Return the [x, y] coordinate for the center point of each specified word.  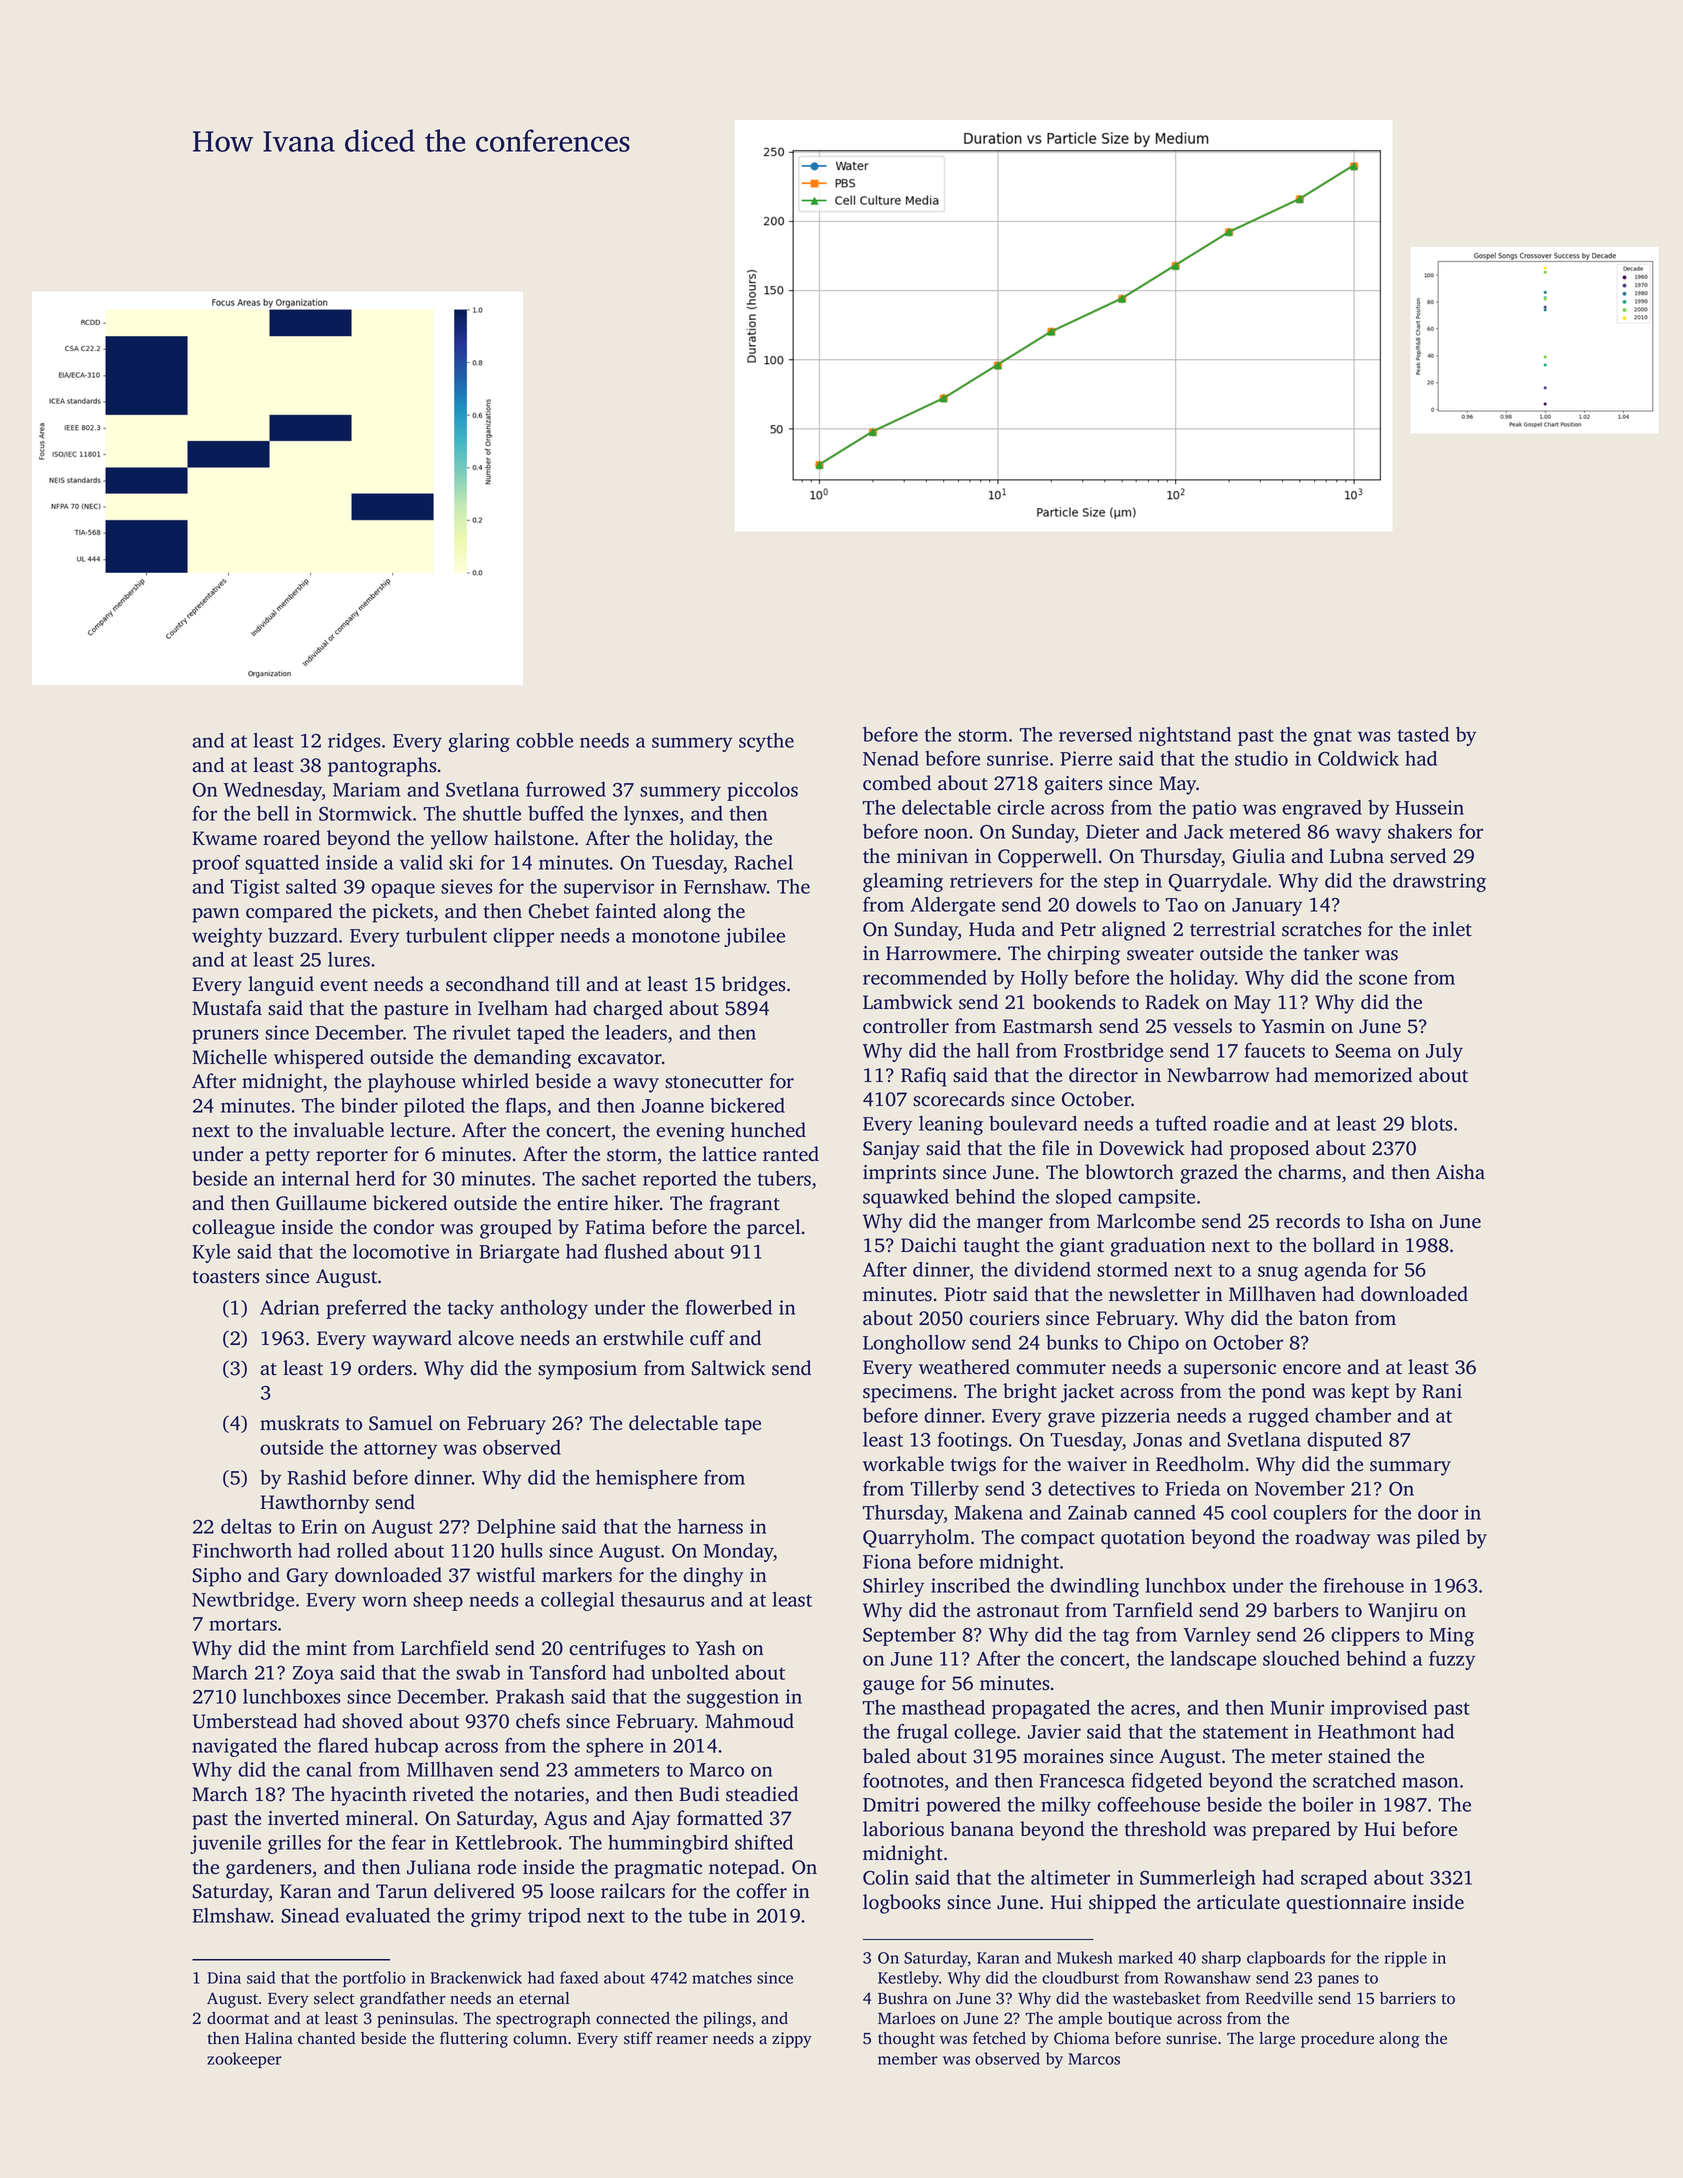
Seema [1363, 1051]
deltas [246, 1526]
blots [1432, 1123]
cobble [544, 740]
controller [906, 1026]
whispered [319, 1059]
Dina [224, 1978]
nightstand [1185, 736]
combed [897, 783]
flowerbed [729, 1307]
